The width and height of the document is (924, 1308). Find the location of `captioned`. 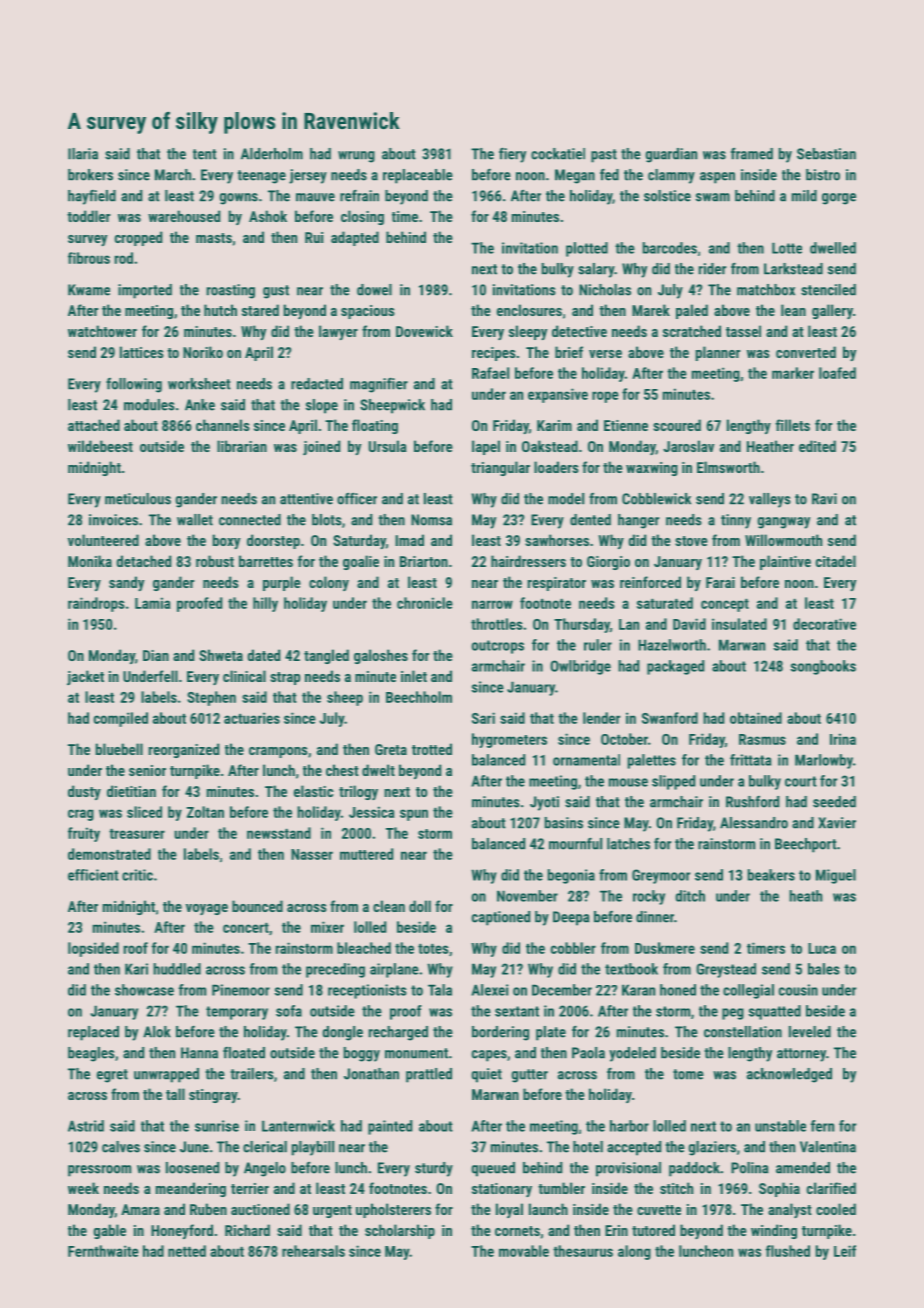

captioned is located at coordinates (501, 918).
